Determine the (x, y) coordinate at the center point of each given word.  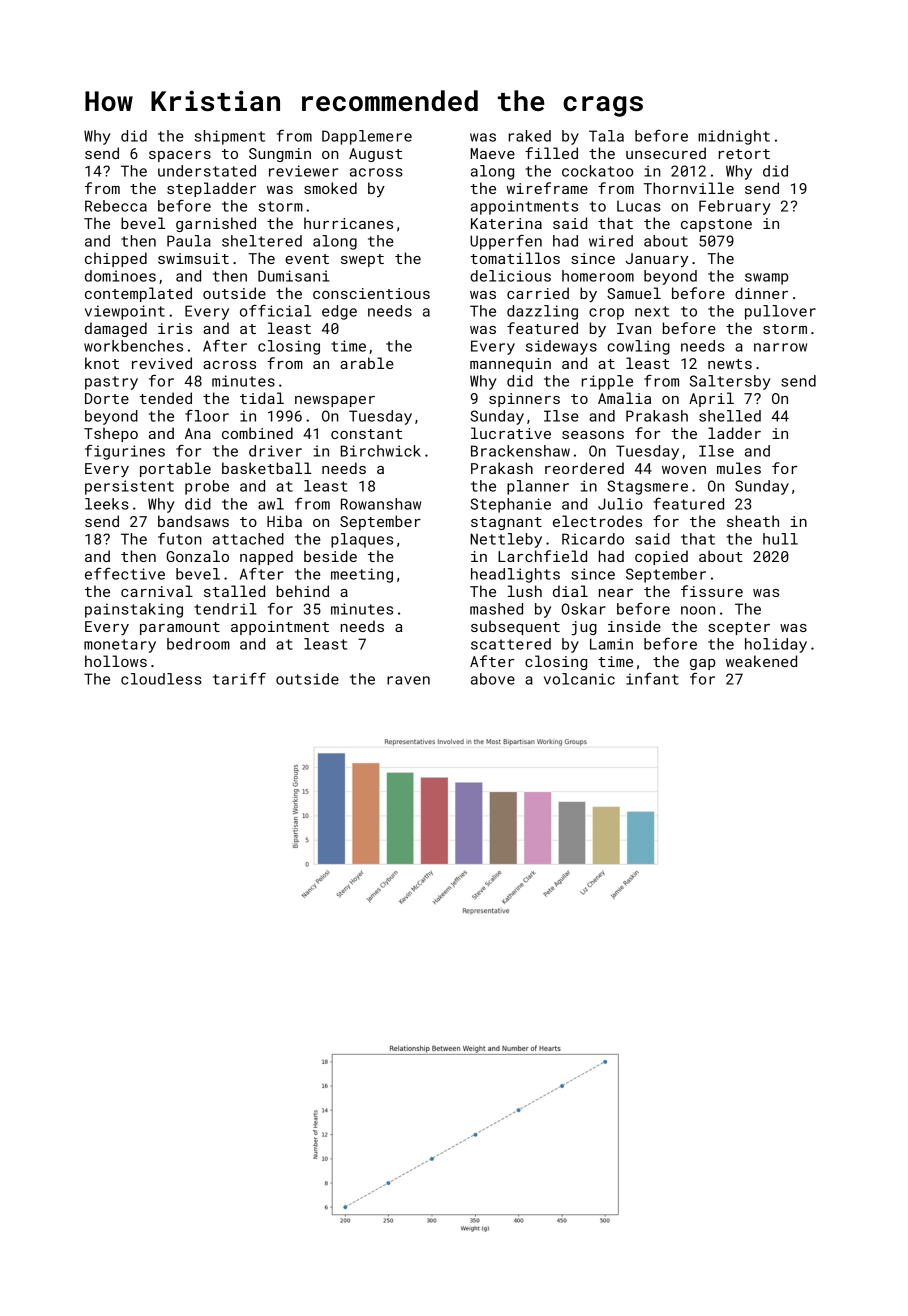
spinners (524, 400)
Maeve (492, 153)
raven (408, 680)
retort (744, 154)
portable (175, 469)
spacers (180, 156)
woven (684, 470)
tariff (239, 679)
